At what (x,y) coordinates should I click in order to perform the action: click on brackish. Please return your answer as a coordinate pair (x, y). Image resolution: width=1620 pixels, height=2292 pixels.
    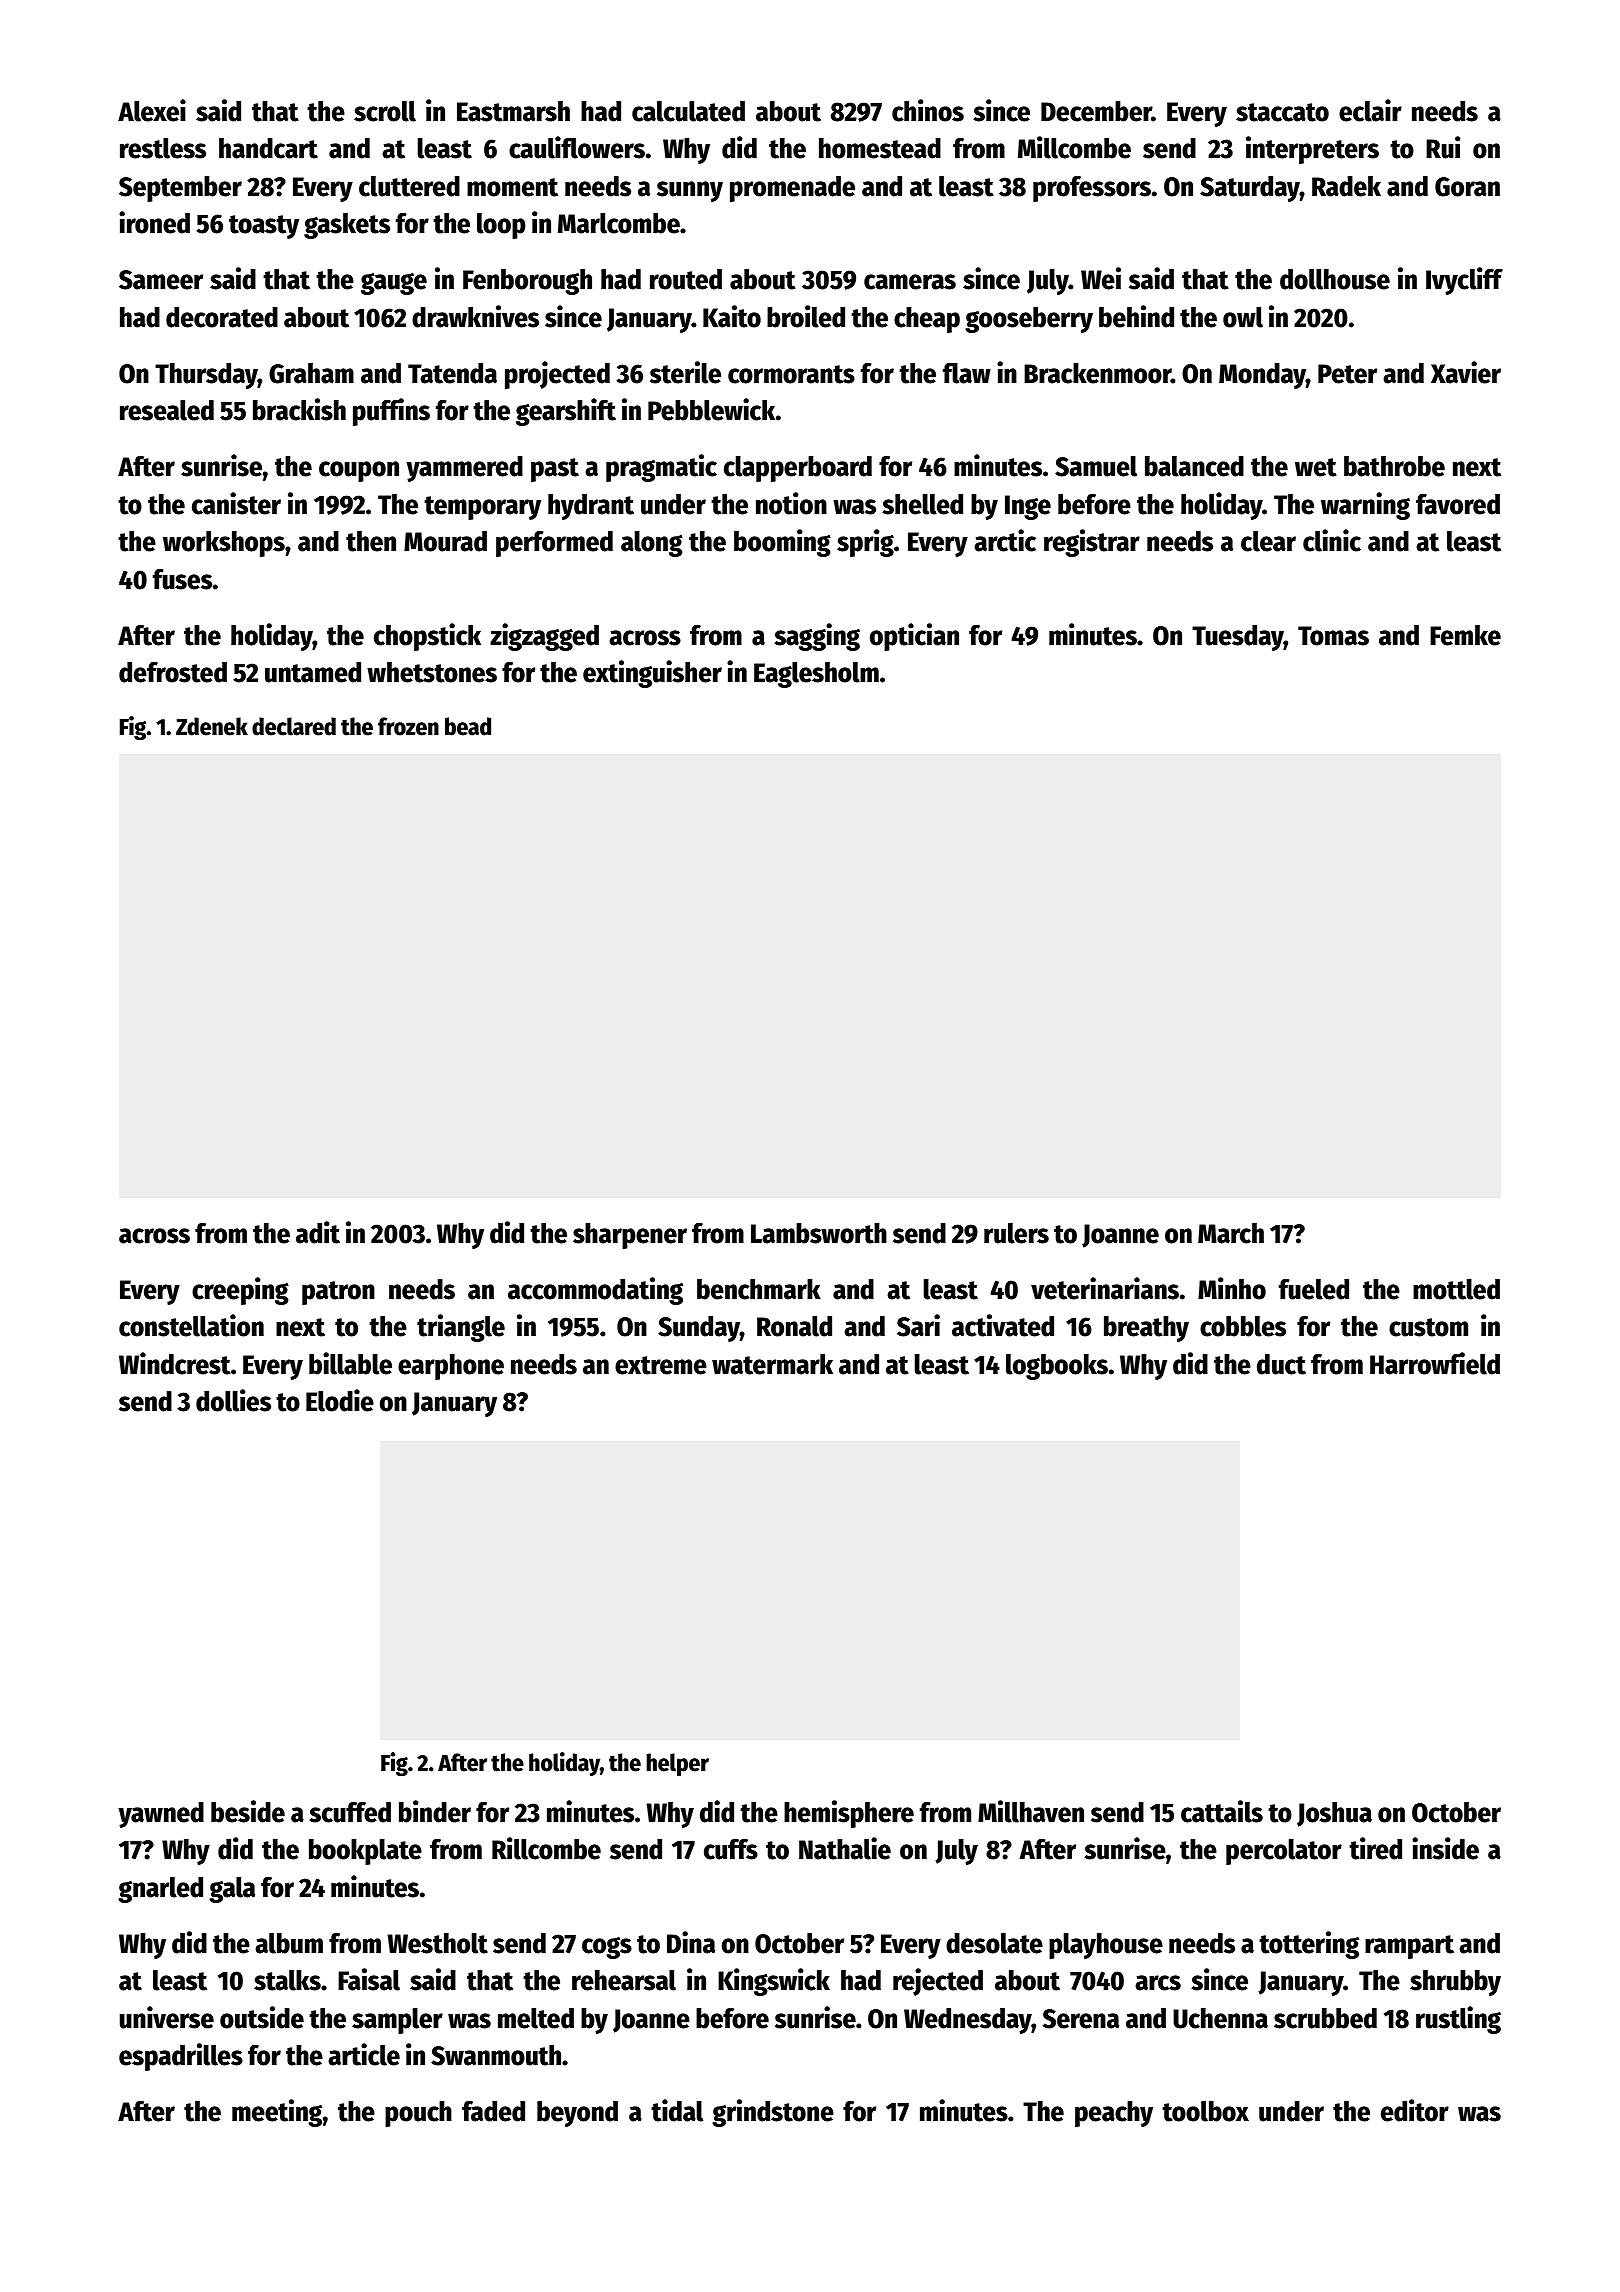
    Looking at the image, I should click on (299, 409).
